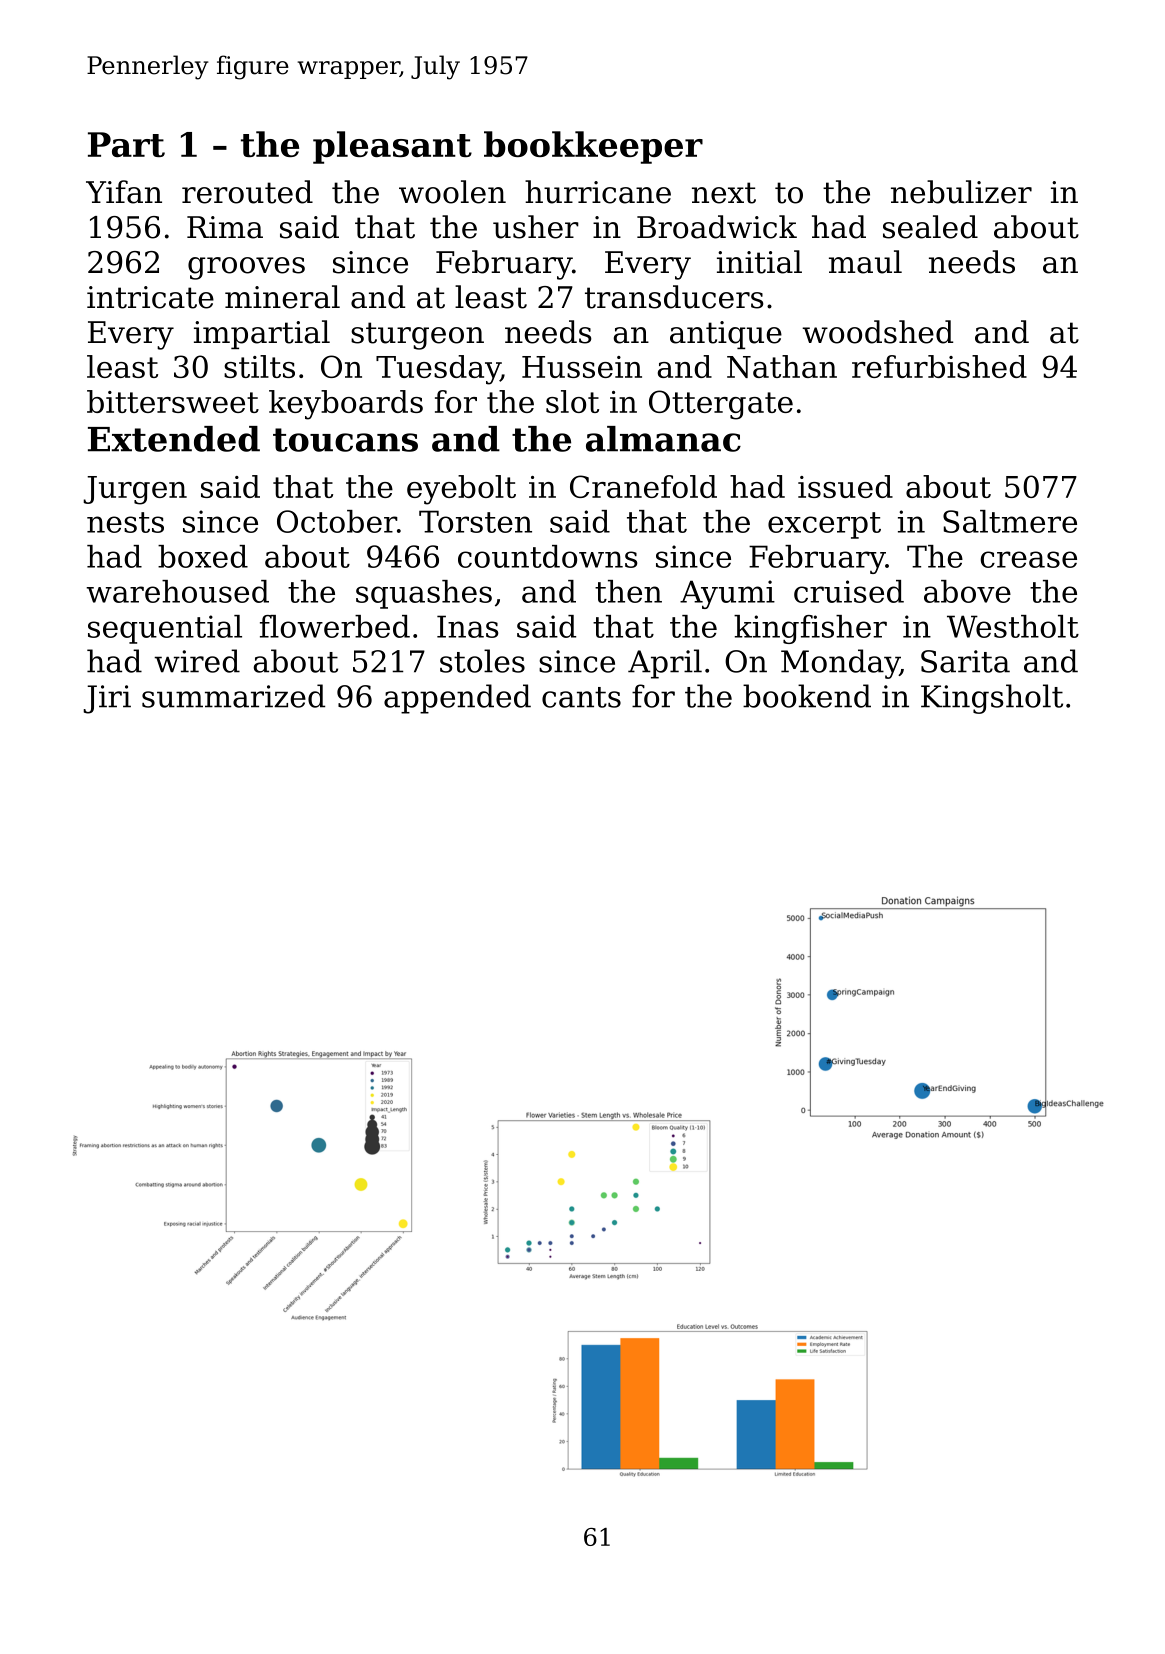  Describe the element at coordinates (392, 147) in the screenshot. I see `pleasant` at that location.
